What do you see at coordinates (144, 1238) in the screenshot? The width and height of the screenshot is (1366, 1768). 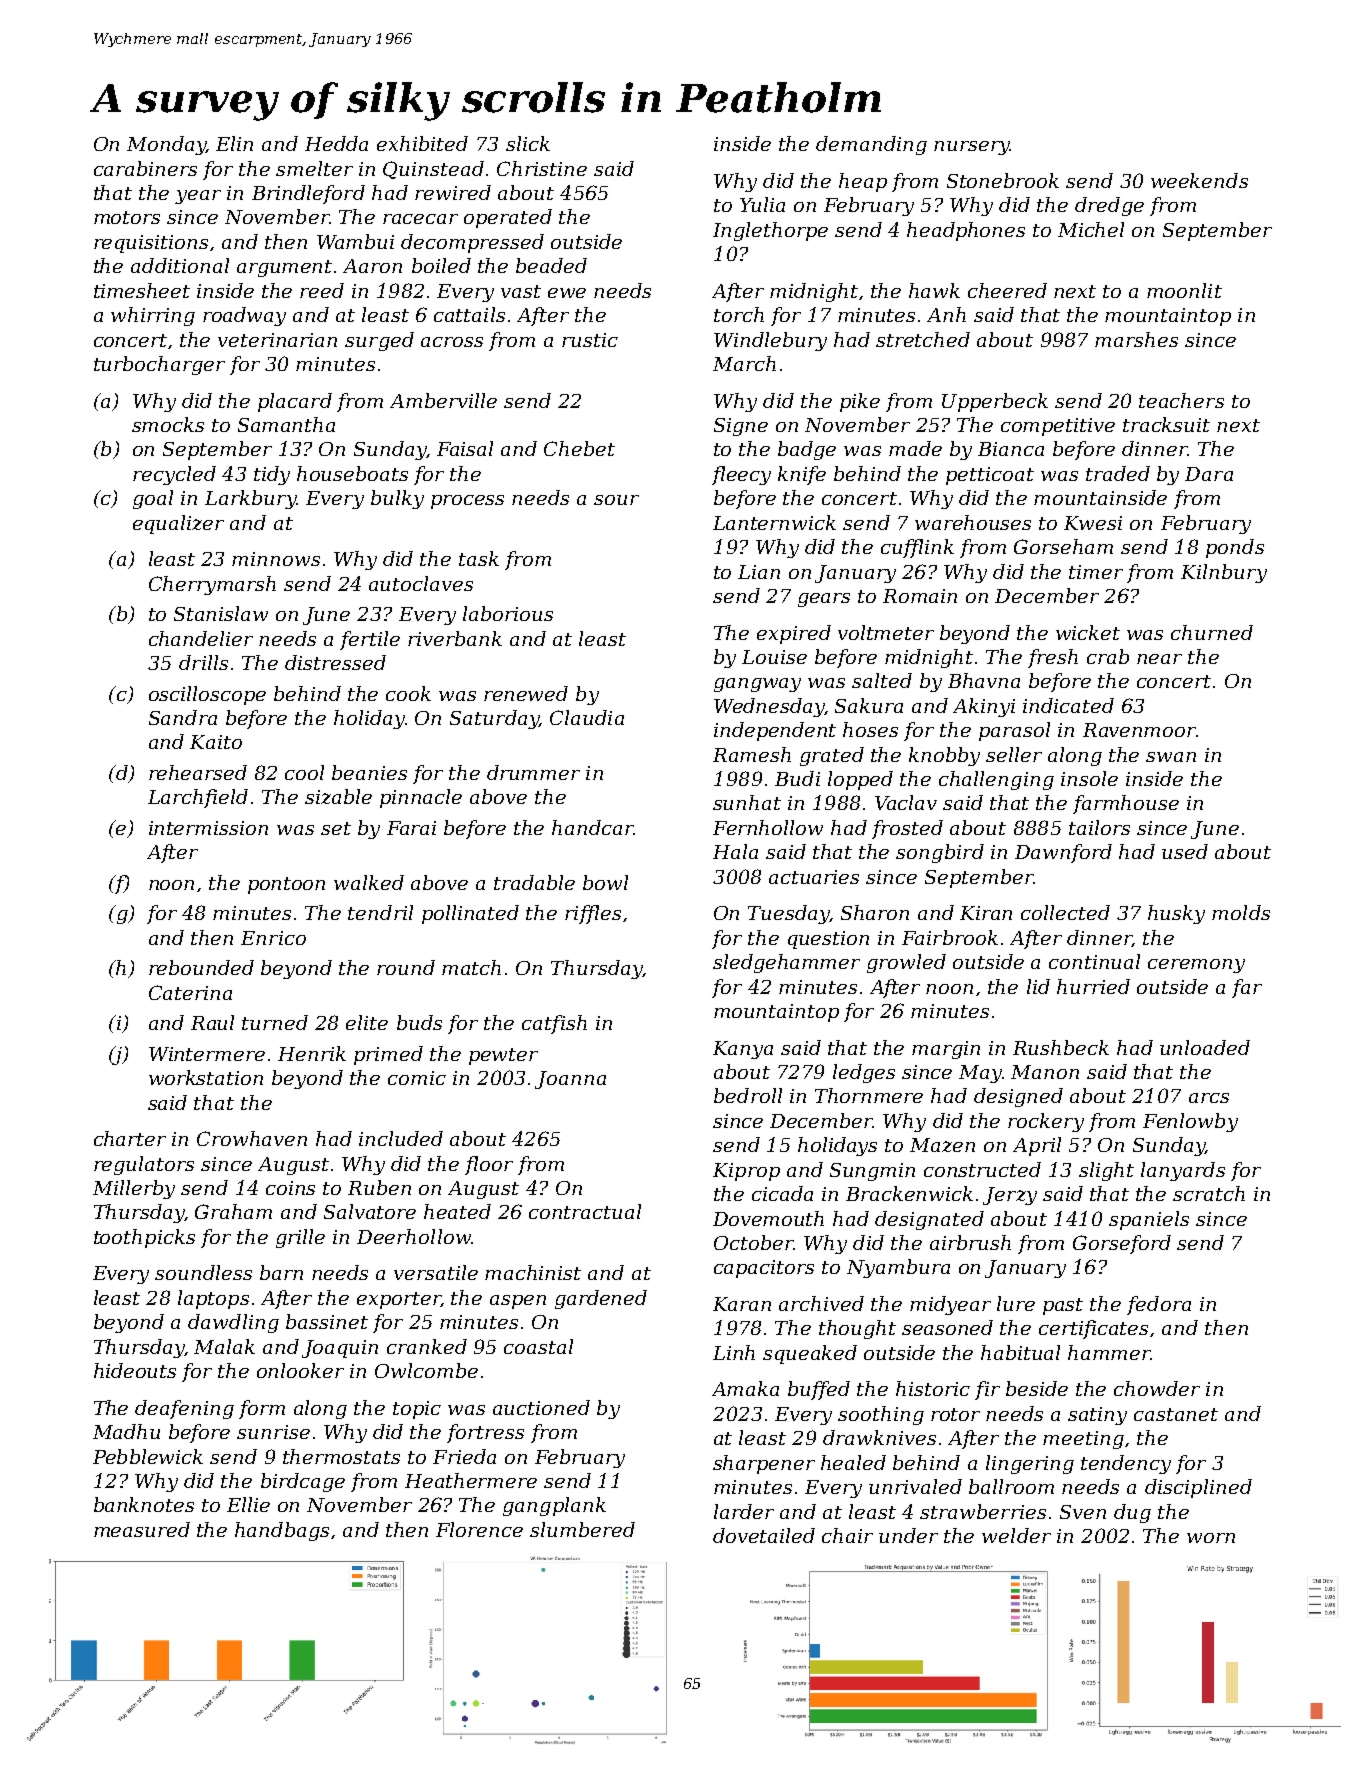 I see `toothpicks` at bounding box center [144, 1238].
